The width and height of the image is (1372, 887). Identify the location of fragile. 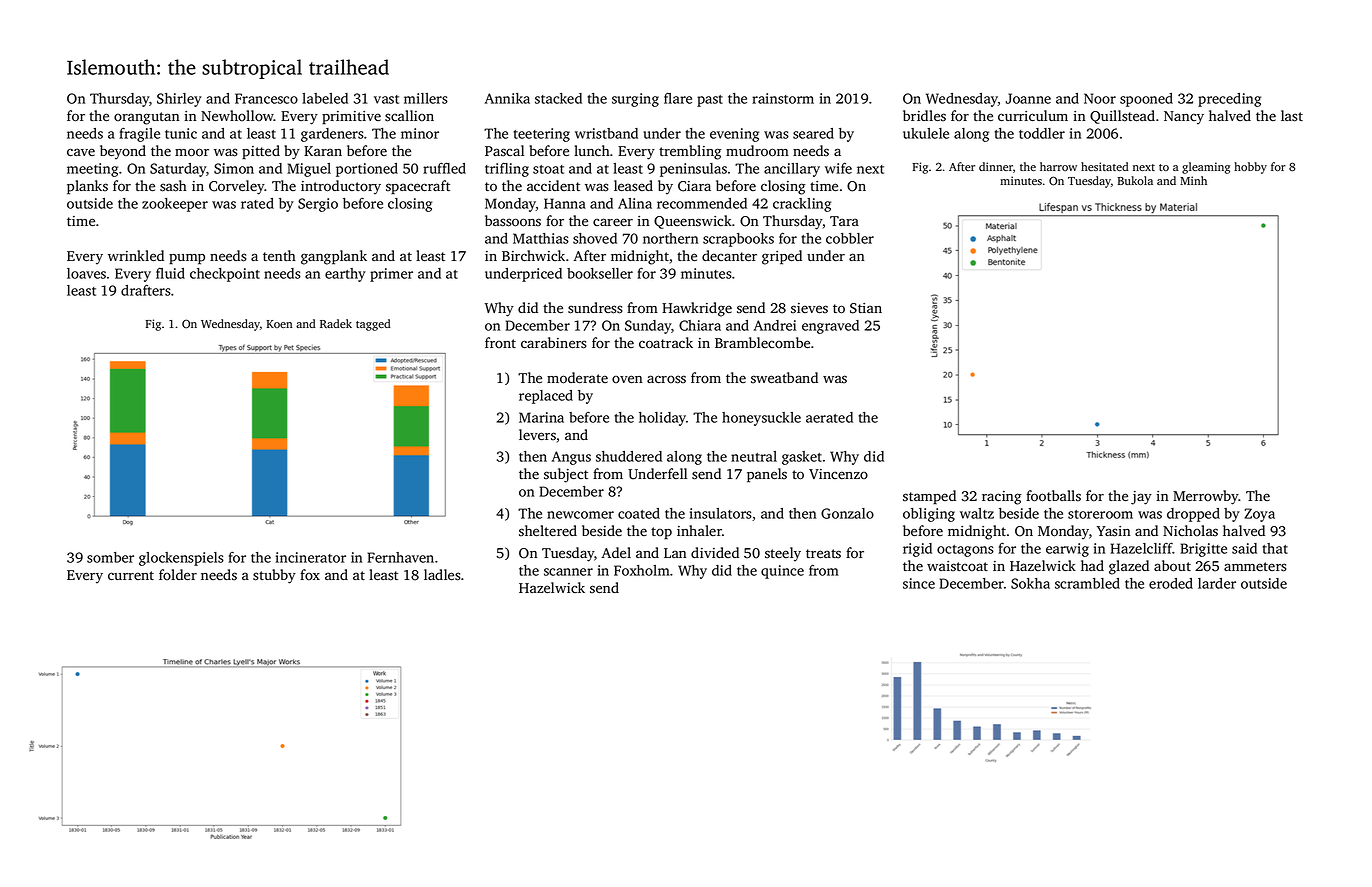
(139, 135).
